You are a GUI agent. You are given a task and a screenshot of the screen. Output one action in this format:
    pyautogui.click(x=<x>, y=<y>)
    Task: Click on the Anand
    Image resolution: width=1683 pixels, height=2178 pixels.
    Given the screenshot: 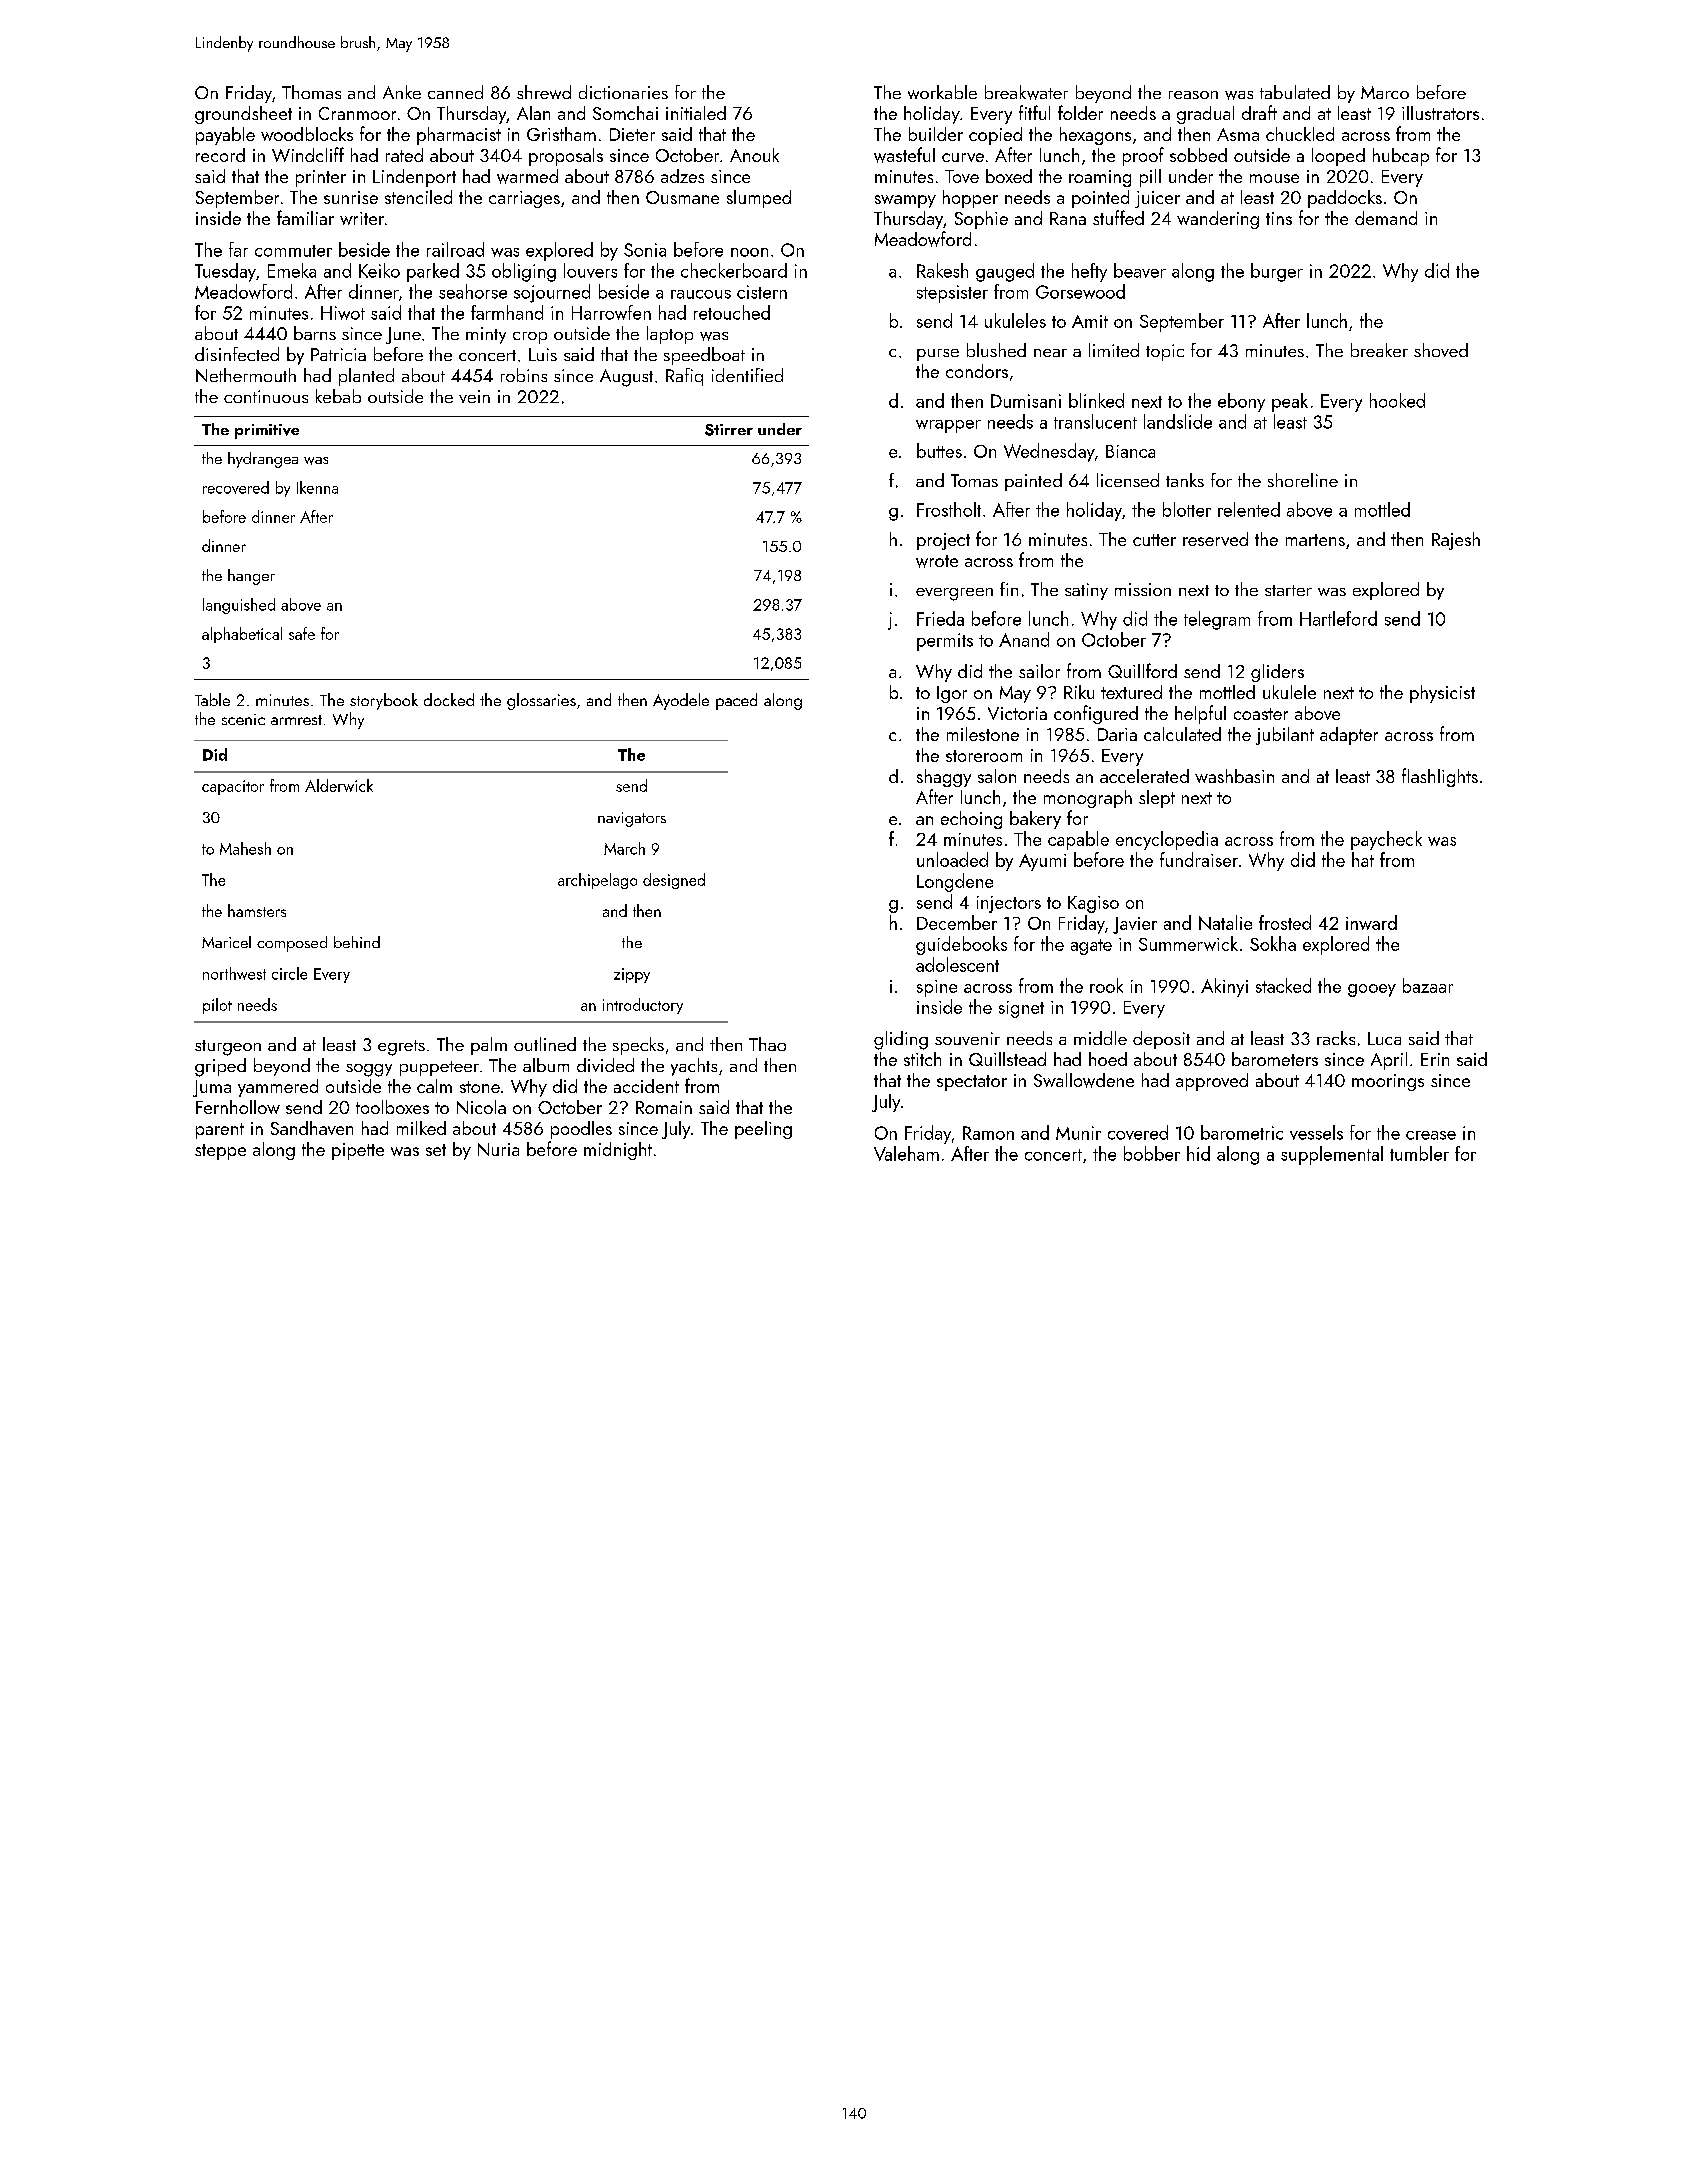 What is the action you would take?
    pyautogui.click(x=1024, y=639)
